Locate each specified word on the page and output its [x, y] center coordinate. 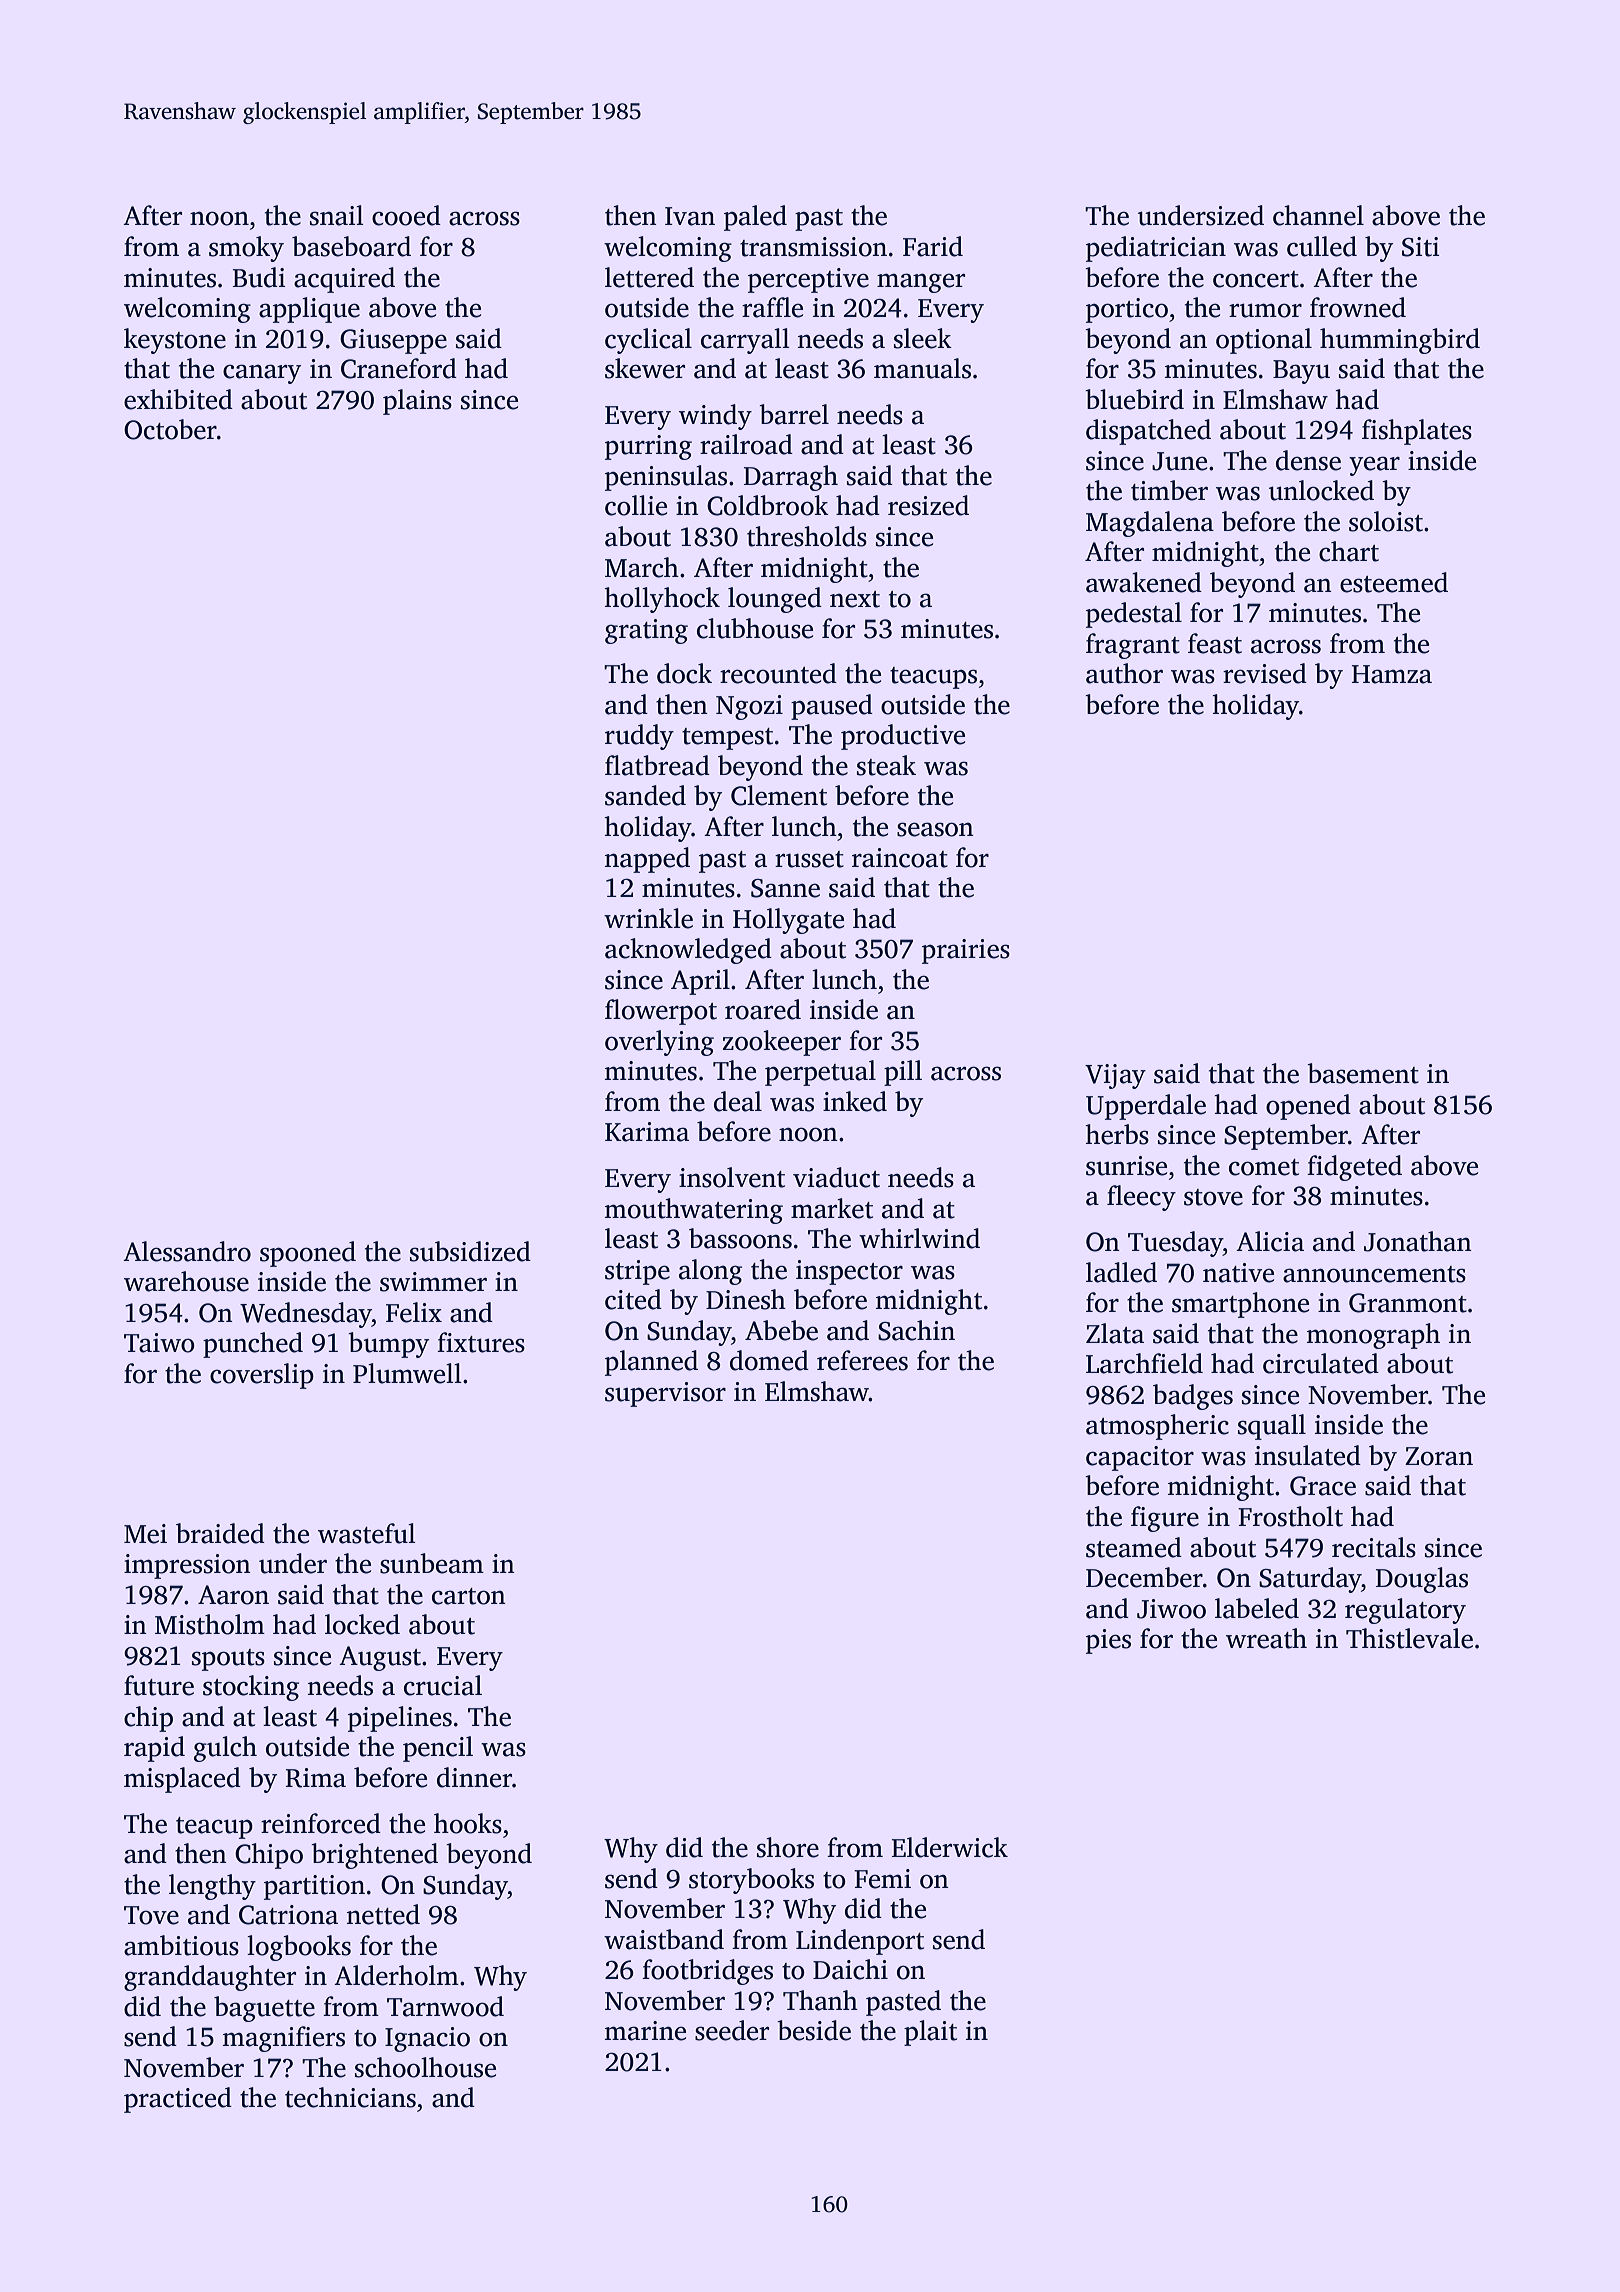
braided [220, 1533]
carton [469, 1596]
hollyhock [662, 600]
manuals [922, 368]
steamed [1134, 1547]
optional [1264, 341]
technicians [350, 2097]
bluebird [1134, 399]
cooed [406, 215]
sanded [645, 795]
